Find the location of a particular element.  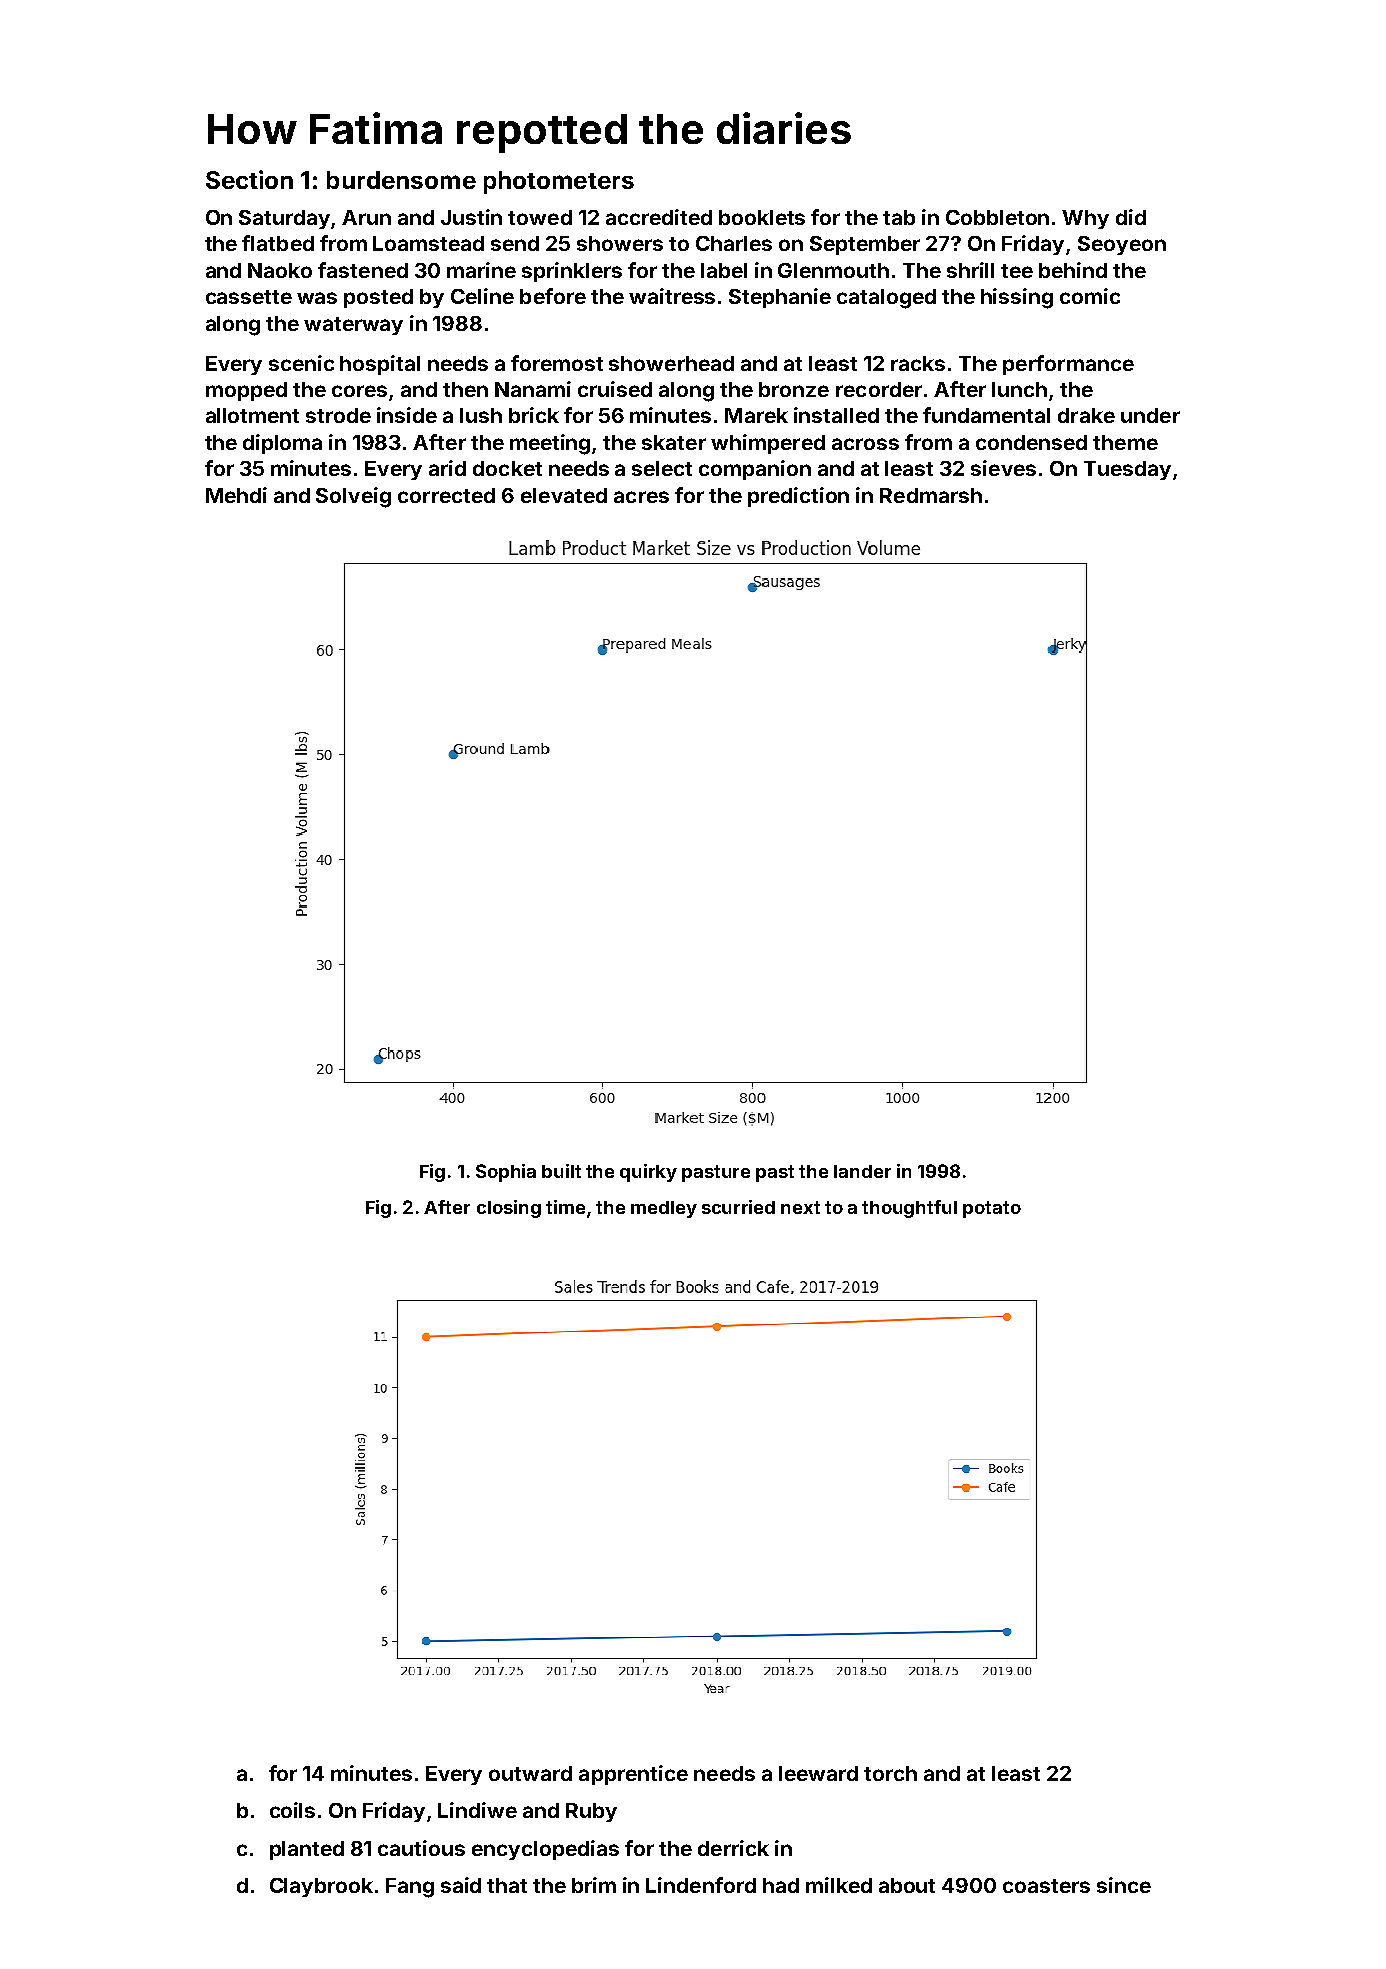

Sophia is located at coordinates (506, 1173).
